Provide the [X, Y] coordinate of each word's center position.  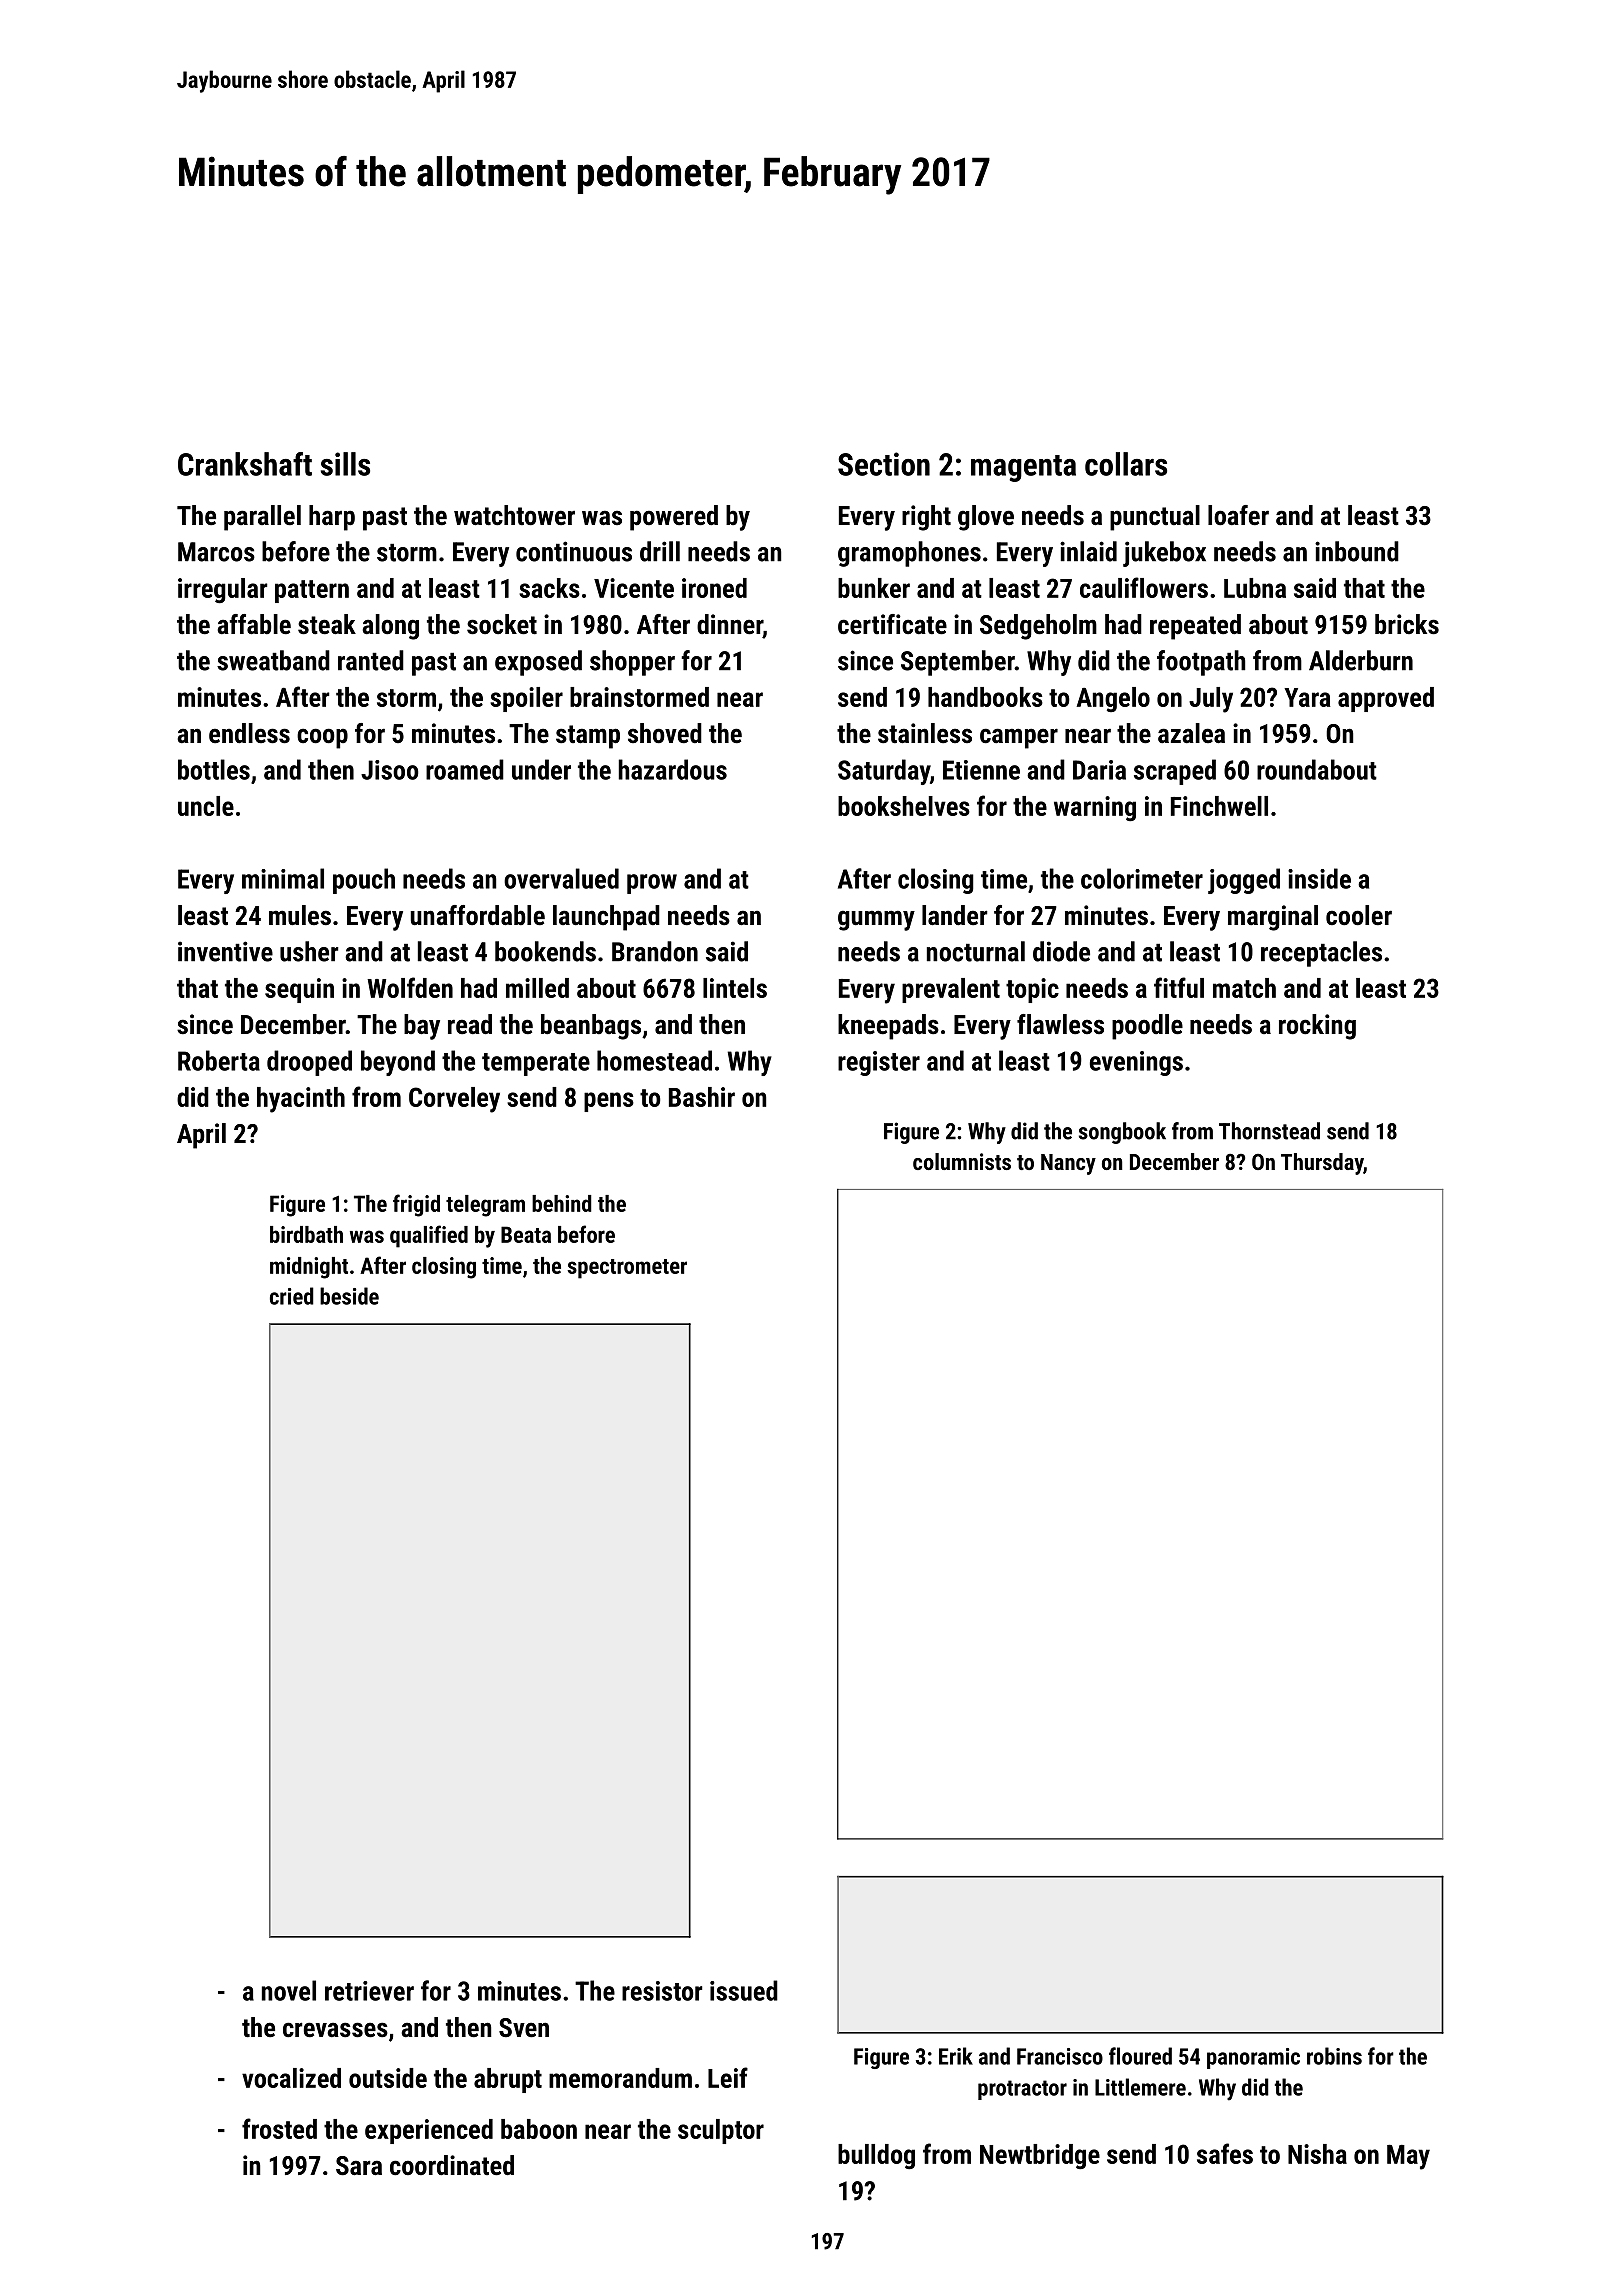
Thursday [1322, 1164]
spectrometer [627, 1269]
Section [884, 464]
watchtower [514, 515]
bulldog [876, 2157]
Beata [526, 1234]
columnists [962, 1161]
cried [292, 1296]
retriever [369, 1991]
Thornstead [1269, 1131]
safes [1225, 2153]
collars [1126, 464]
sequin [299, 990]
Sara [359, 2166]
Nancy [1068, 1164]
